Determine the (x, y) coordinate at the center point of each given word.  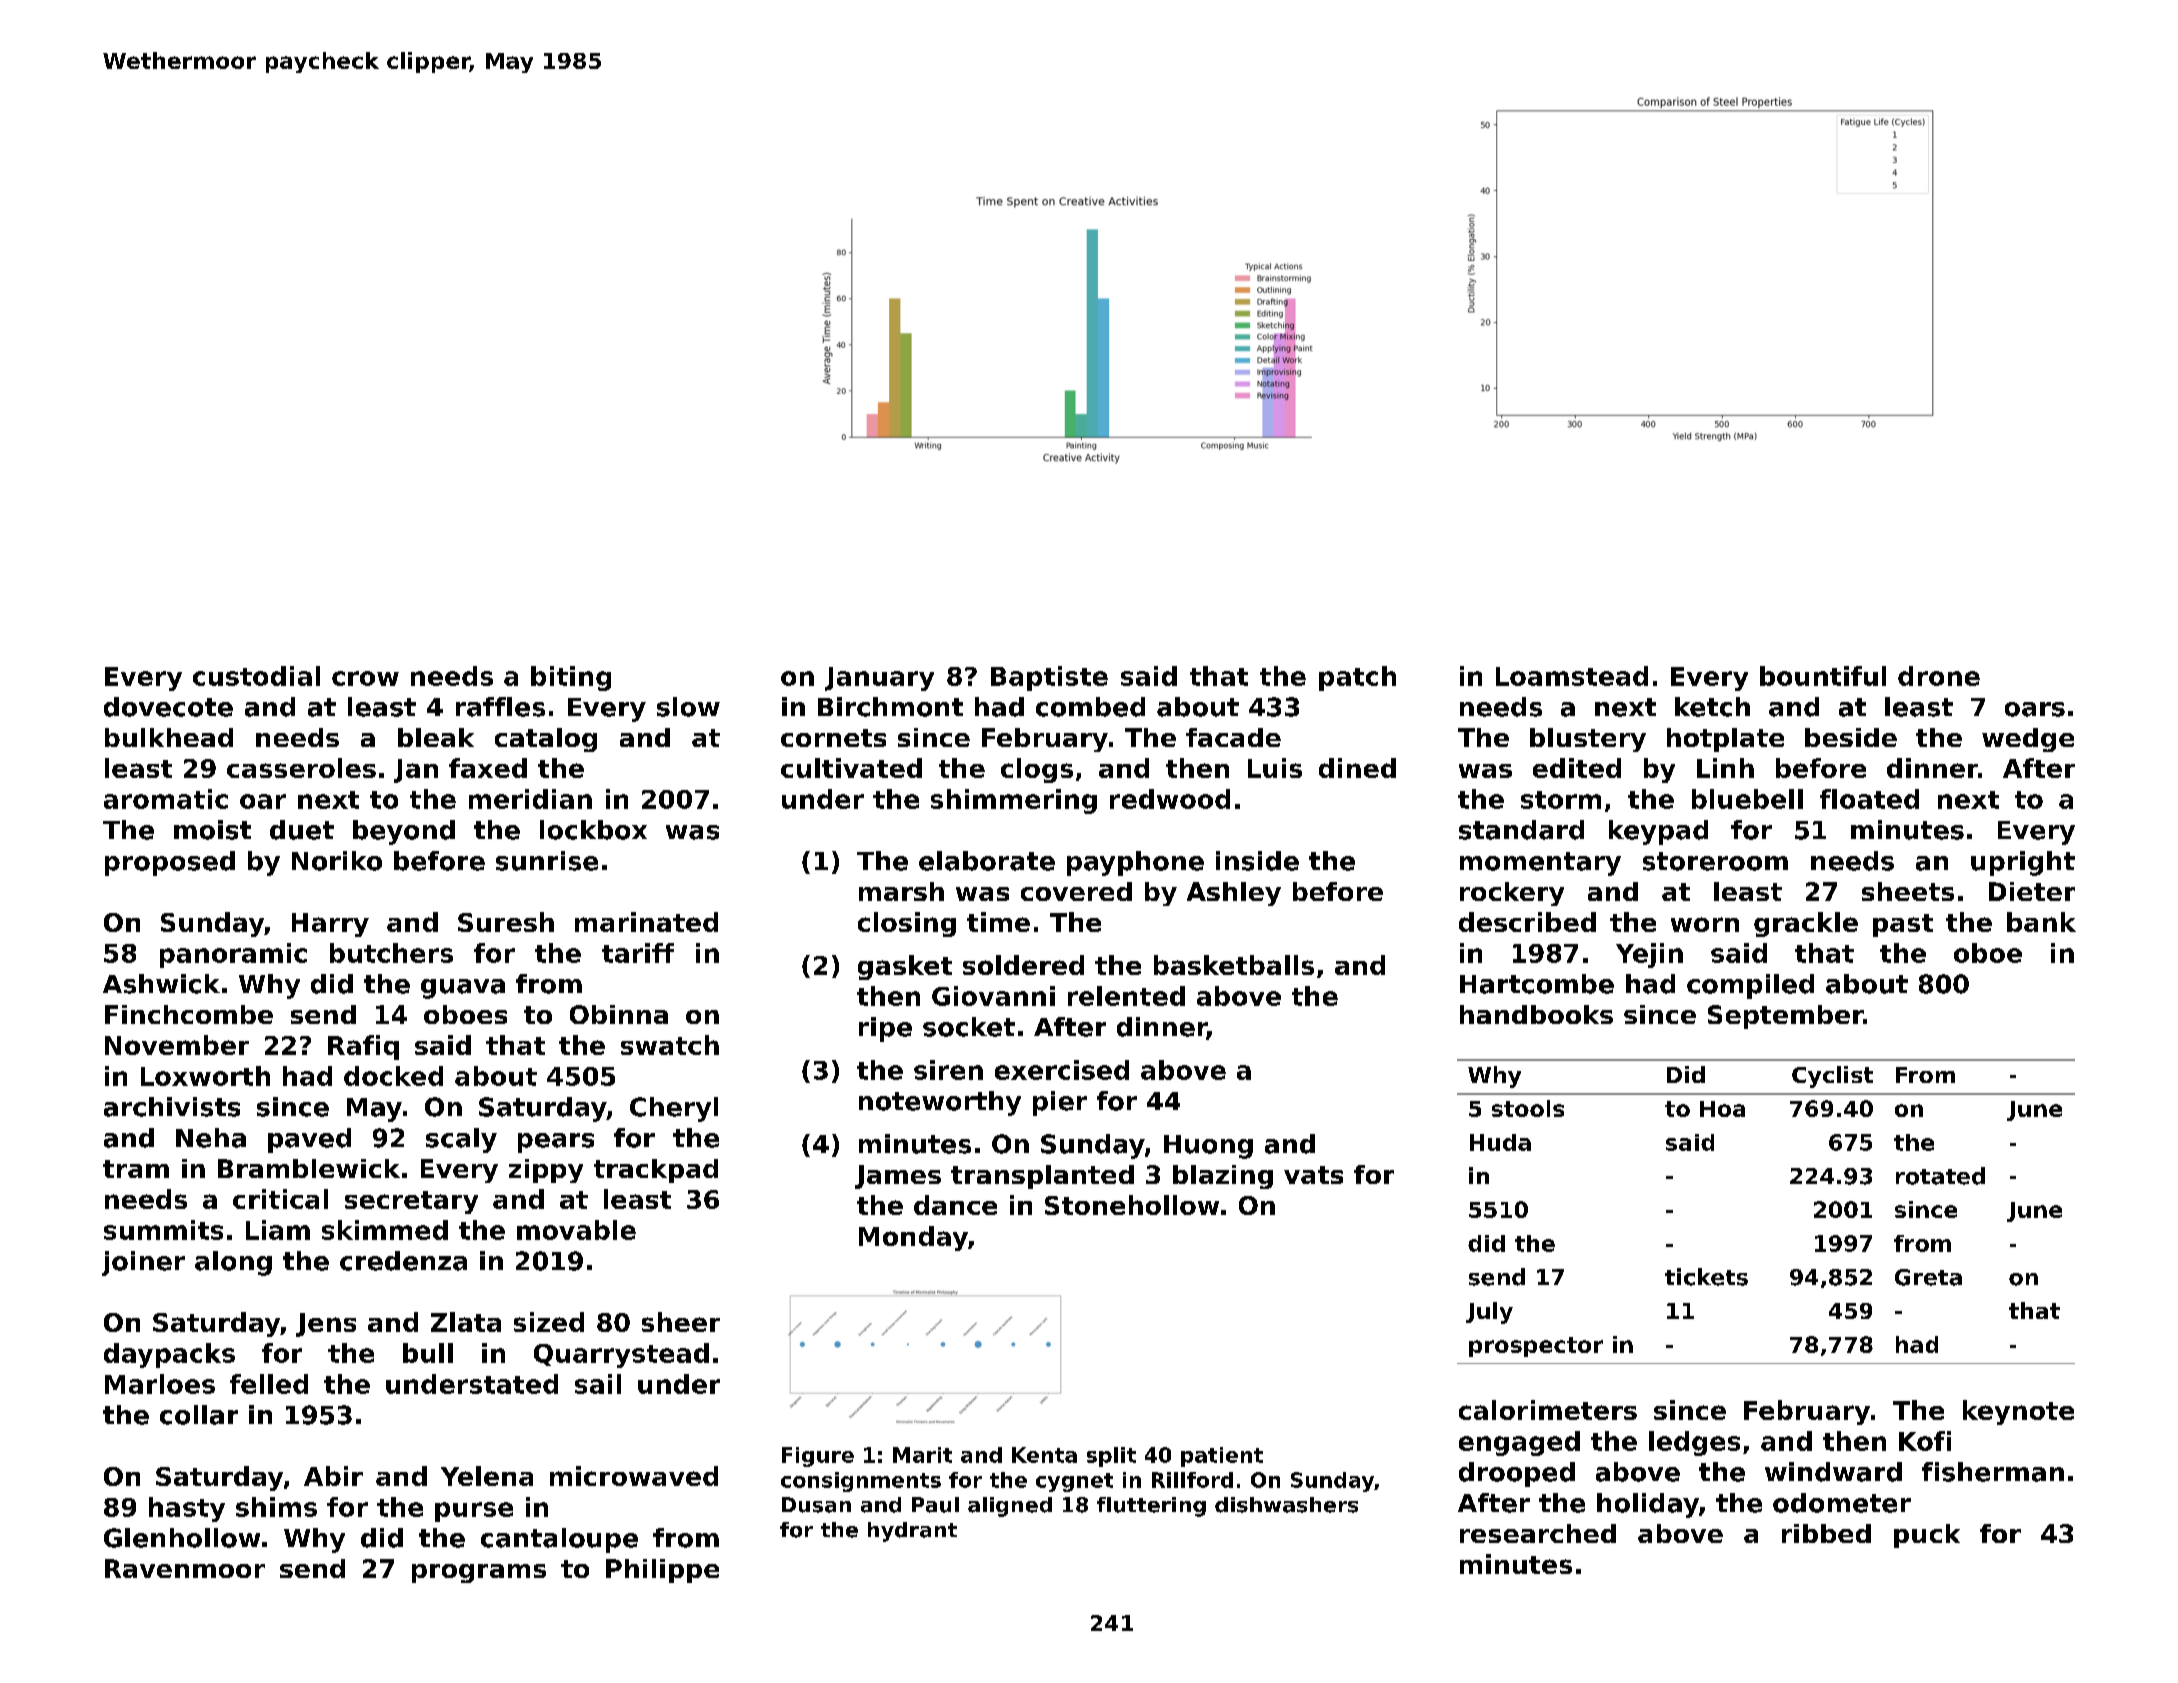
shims (276, 1507)
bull (428, 1353)
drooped (1517, 1474)
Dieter (2032, 891)
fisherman (1993, 1472)
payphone (1135, 863)
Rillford (1192, 1480)
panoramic (233, 955)
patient (1222, 1457)
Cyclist (1832, 1077)
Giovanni (993, 996)
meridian (530, 799)
